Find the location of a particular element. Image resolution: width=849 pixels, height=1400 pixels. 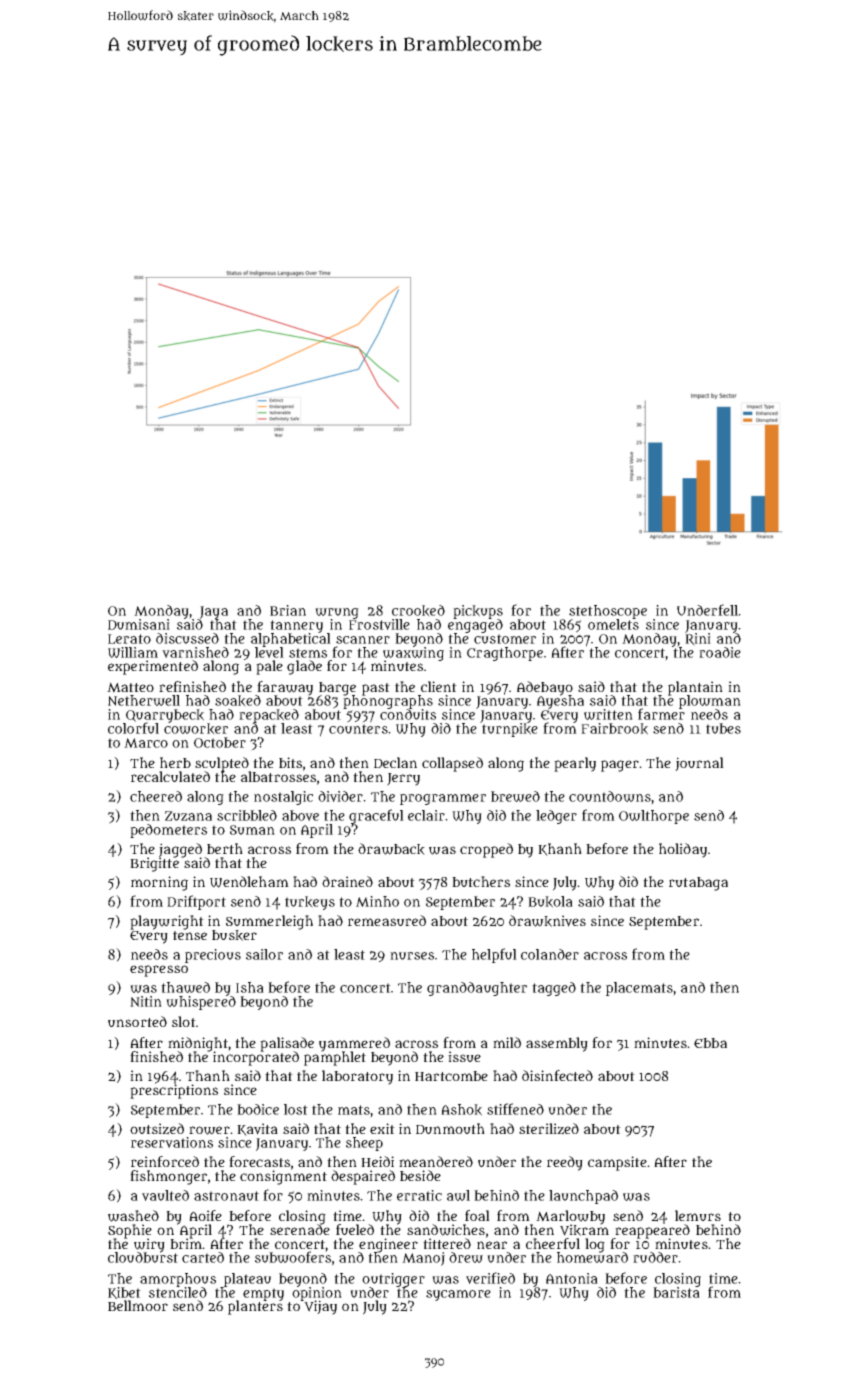

Brian is located at coordinates (288, 610).
